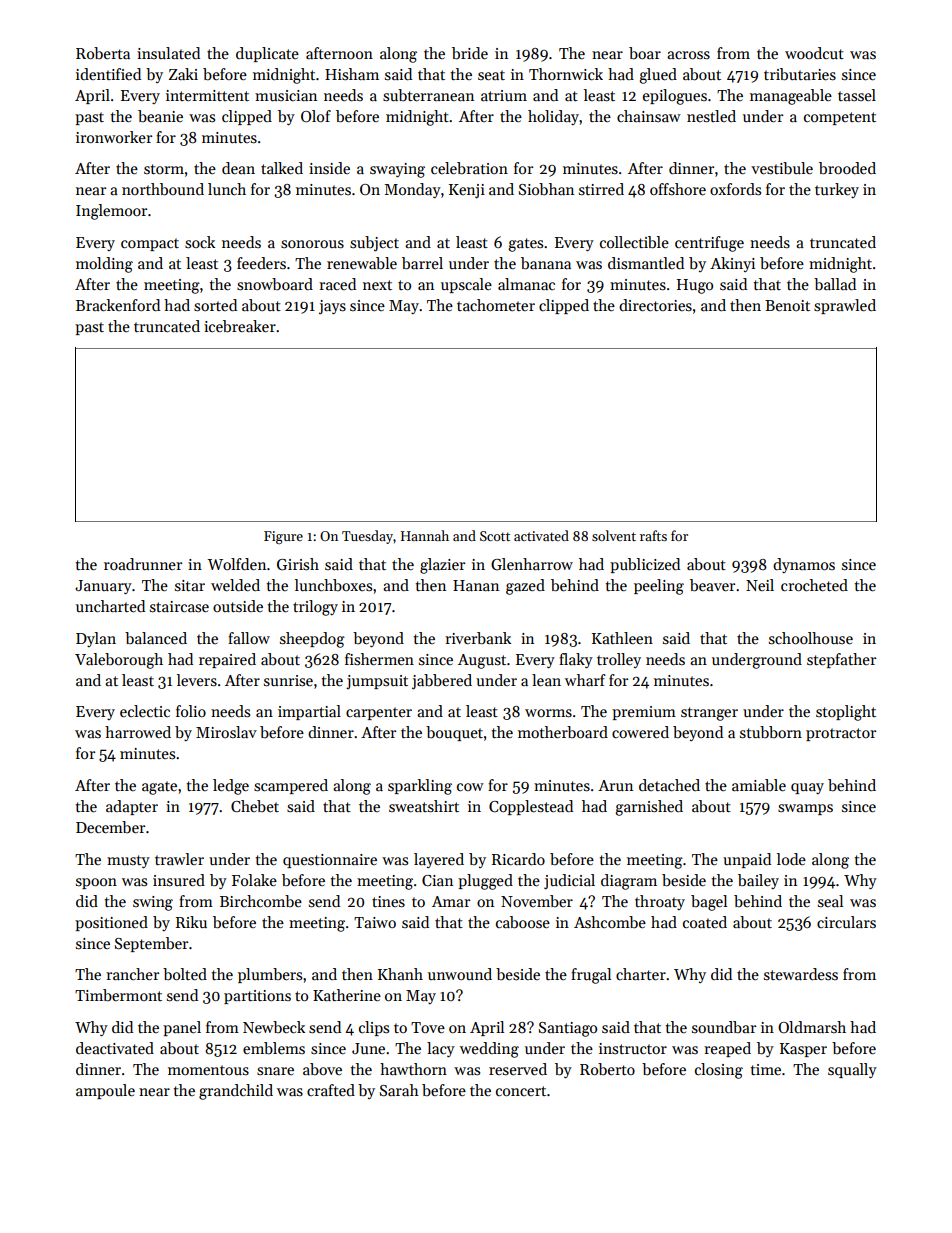 The width and height of the screenshot is (952, 1233). Describe the element at coordinates (200, 242) in the screenshot. I see `sock` at that location.
